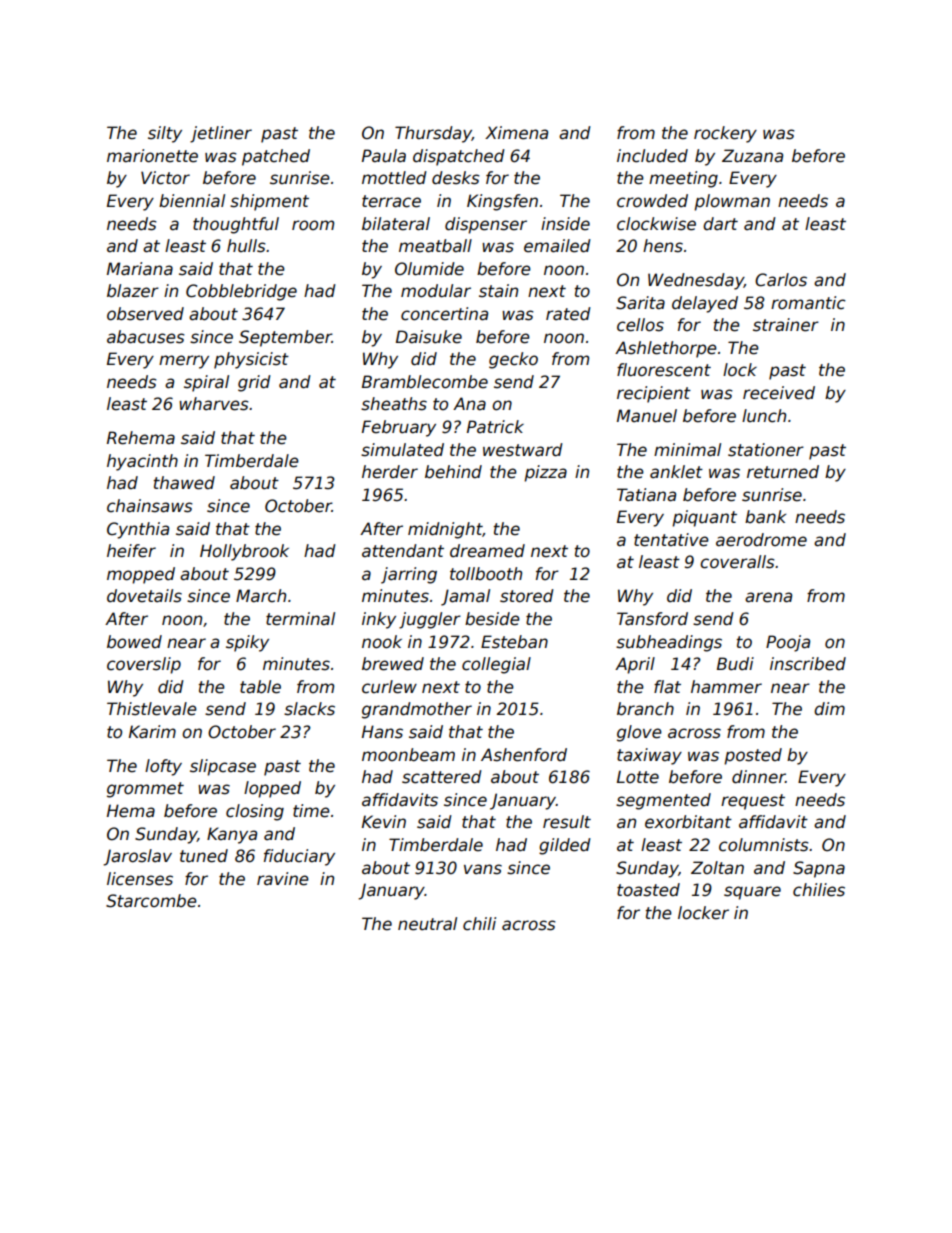 This screenshot has height=1233, width=952. Describe the element at coordinates (829, 709) in the screenshot. I see `dim` at that location.
